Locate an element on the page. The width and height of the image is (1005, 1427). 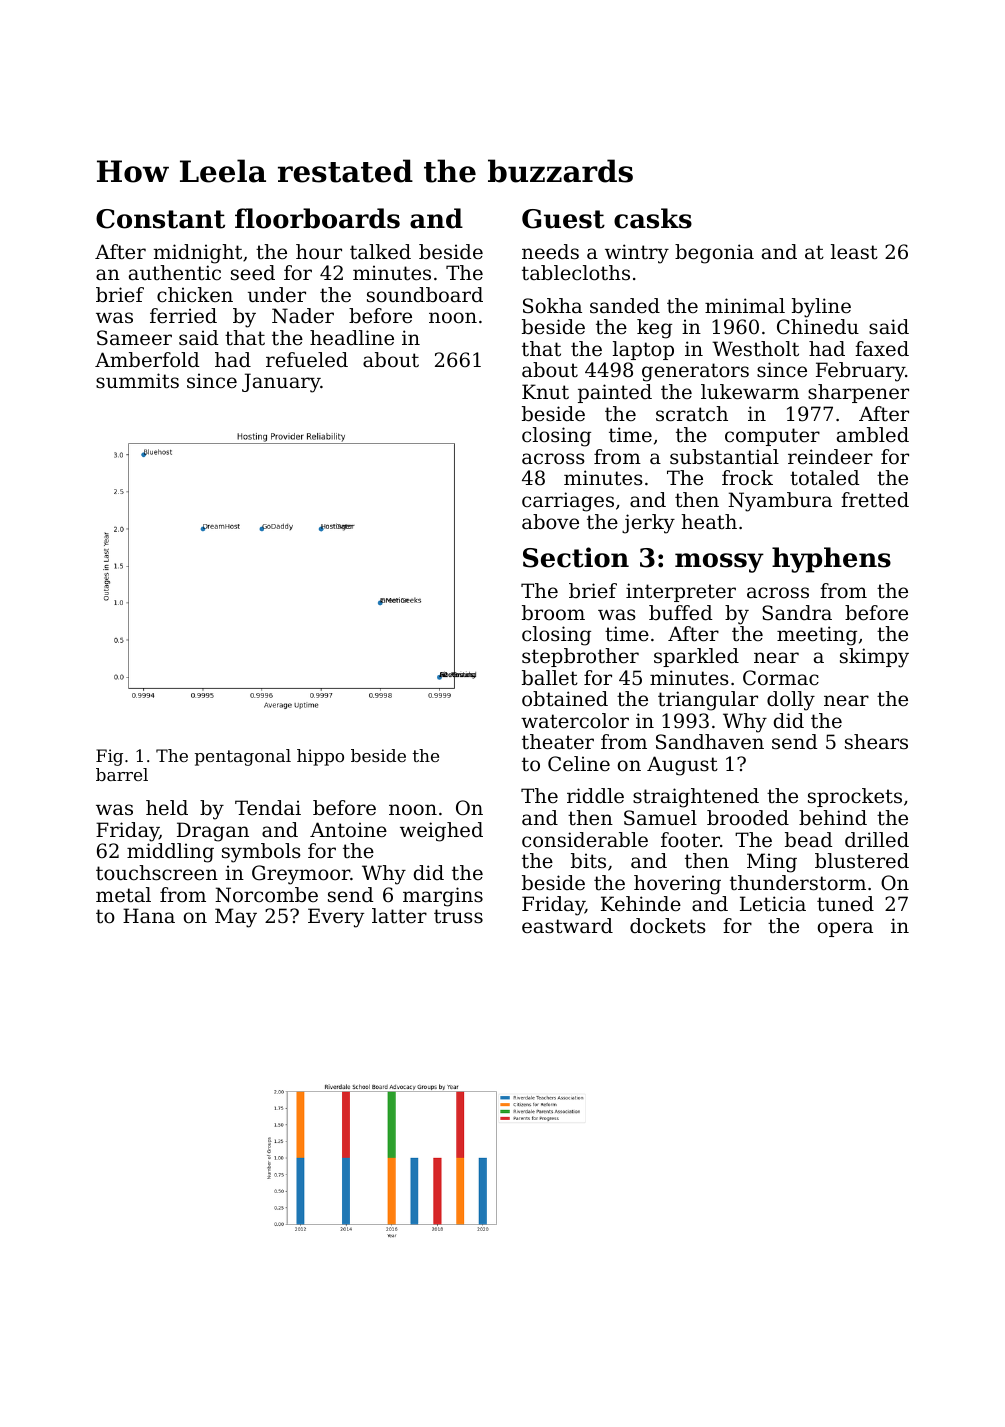
pentagonal is located at coordinates (243, 757).
